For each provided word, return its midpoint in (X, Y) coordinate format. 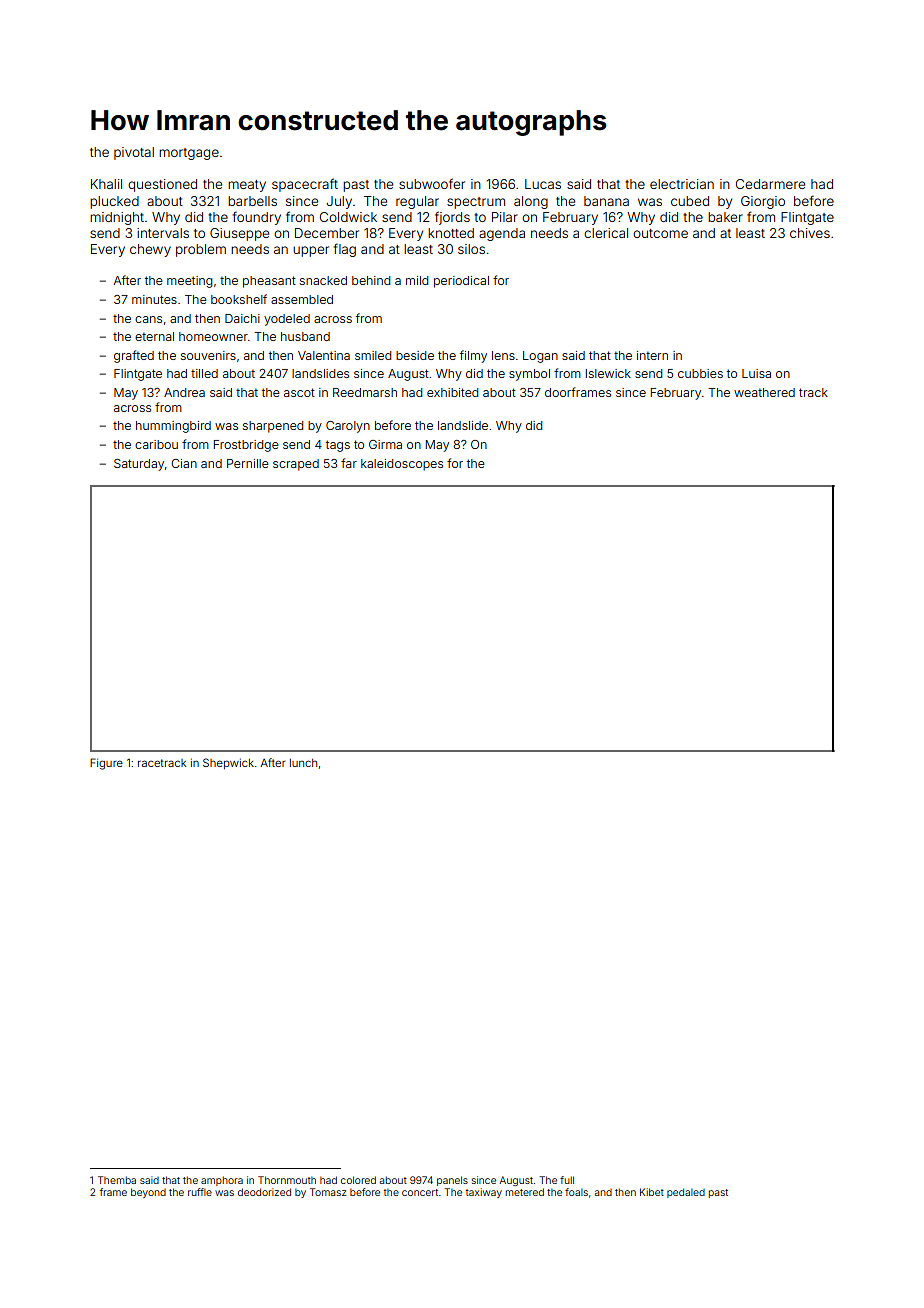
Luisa (756, 373)
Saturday (139, 465)
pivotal (134, 153)
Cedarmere (770, 184)
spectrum (476, 203)
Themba (117, 1180)
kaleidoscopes (402, 465)
